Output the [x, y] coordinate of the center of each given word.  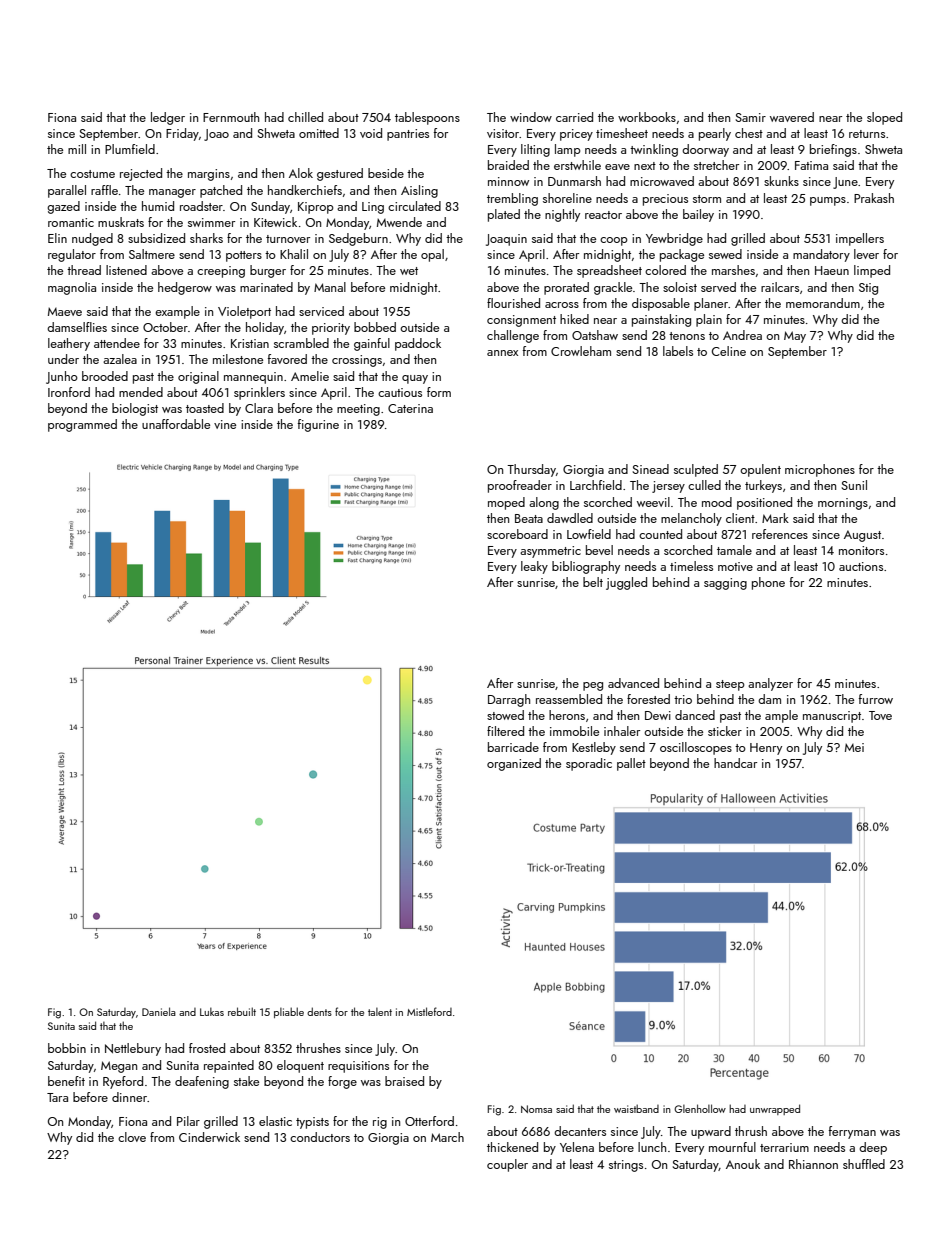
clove [132, 1137]
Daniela [159, 1011]
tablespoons [427, 118]
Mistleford [429, 1011]
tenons [687, 336]
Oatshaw [595, 335]
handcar [735, 763]
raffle [104, 190]
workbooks [647, 117]
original [198, 377]
